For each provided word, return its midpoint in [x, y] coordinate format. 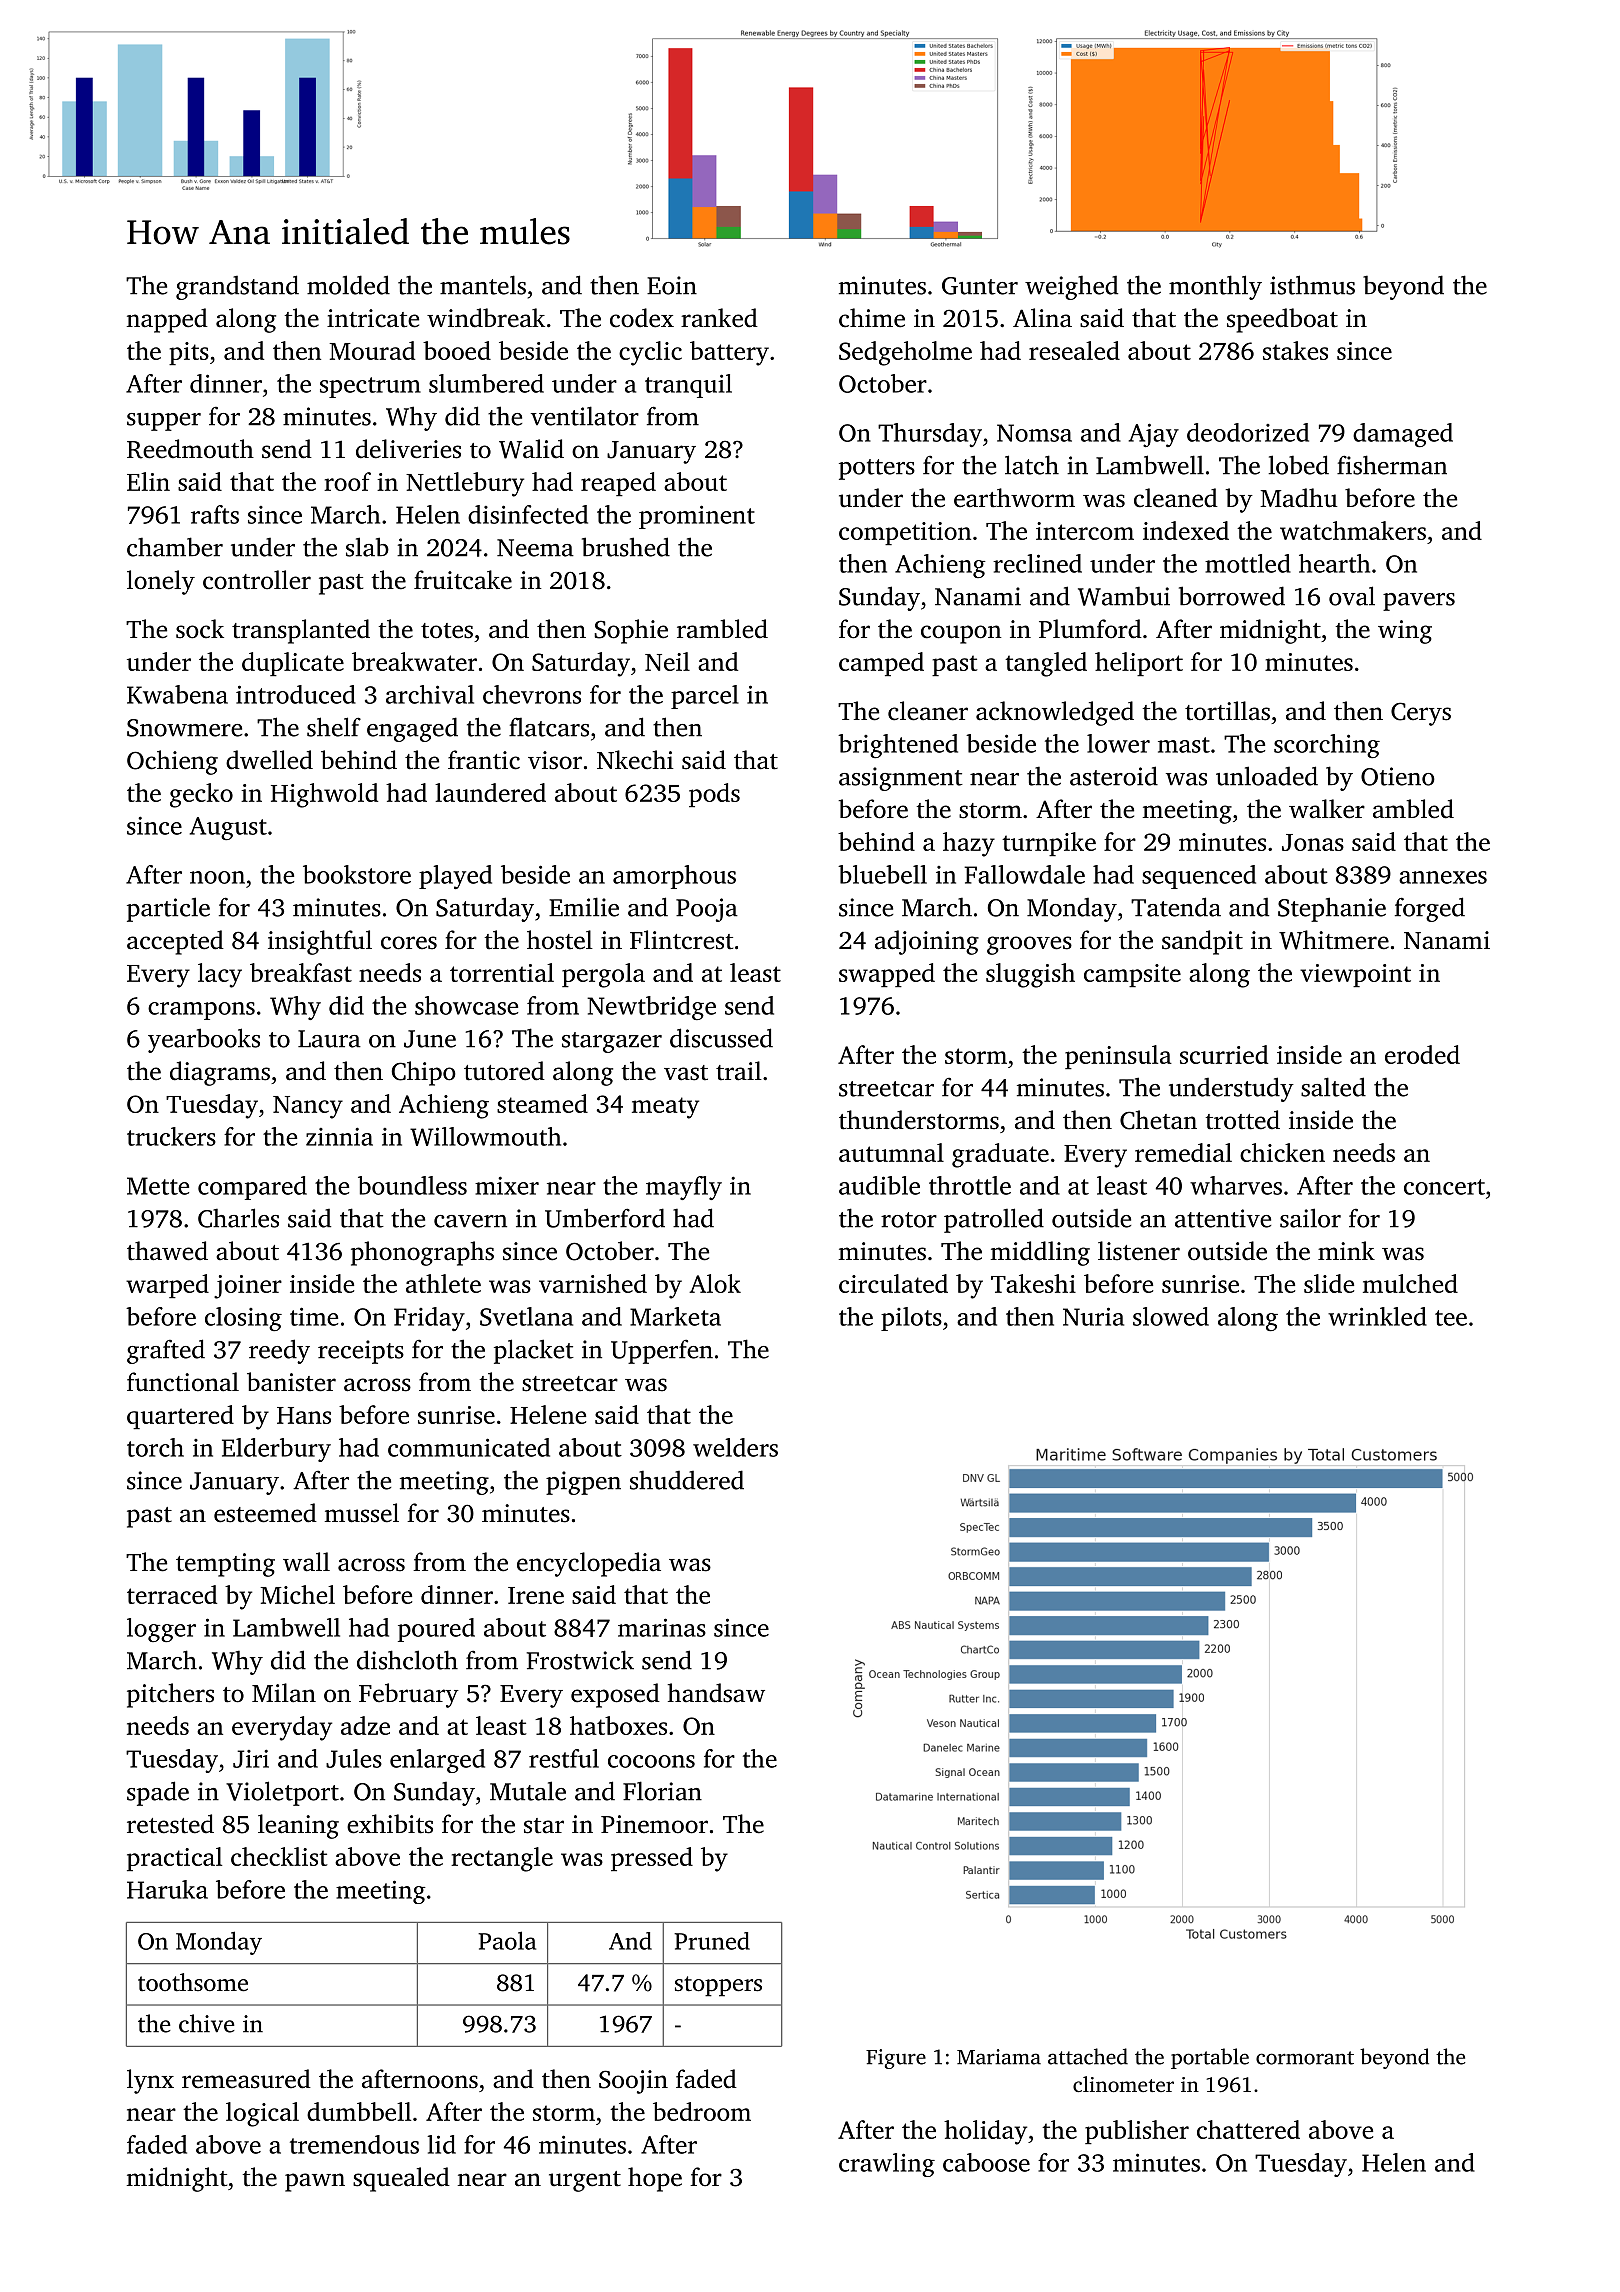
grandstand [237, 287]
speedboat [1282, 320]
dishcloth [407, 1660]
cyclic [650, 353]
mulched [1410, 1283]
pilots [911, 1319]
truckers [171, 1136]
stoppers [718, 1986]
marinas [662, 1627]
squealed [401, 2179]
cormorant [1305, 2058]
